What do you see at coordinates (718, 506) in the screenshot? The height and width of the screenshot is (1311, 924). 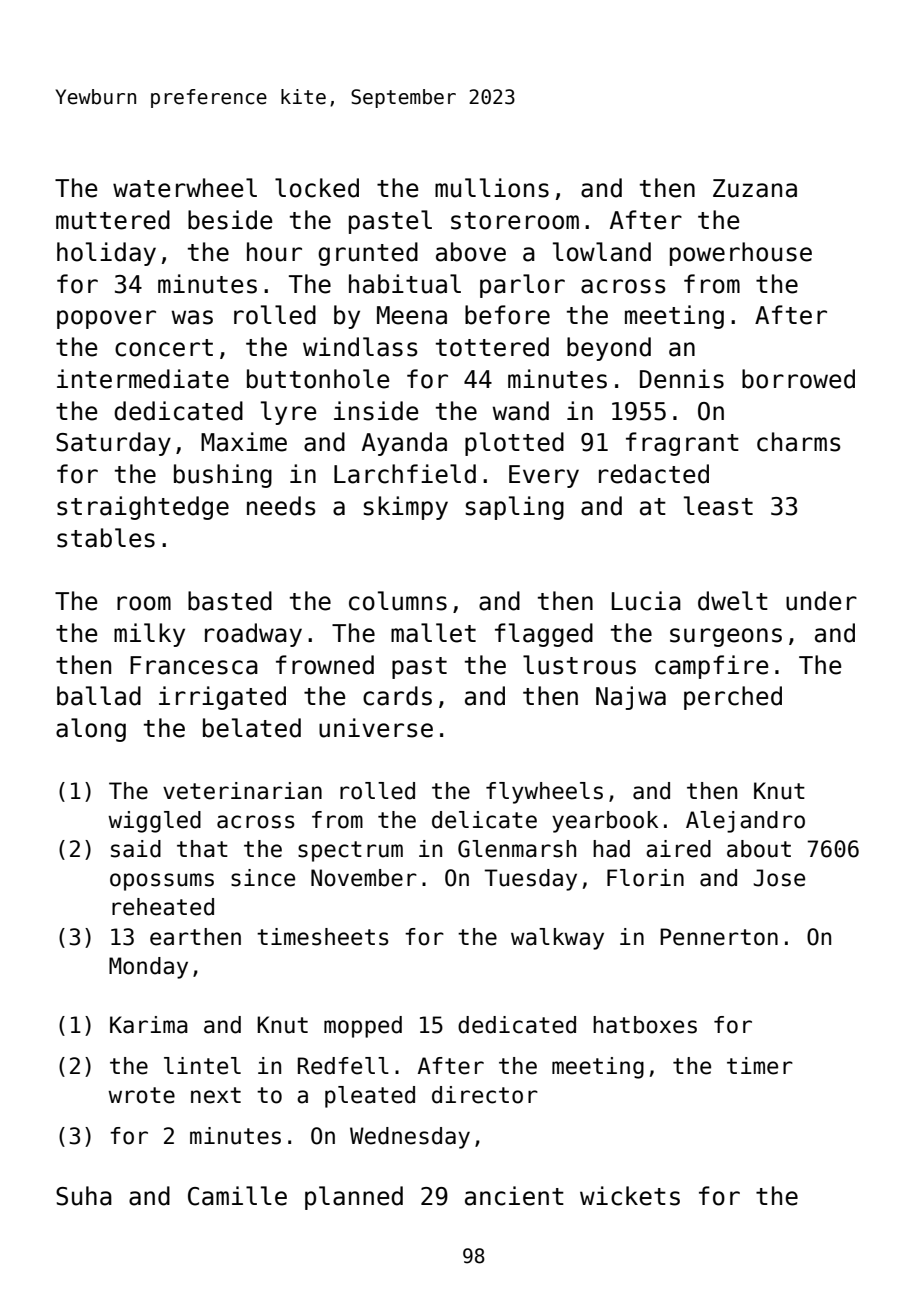 I see `least` at bounding box center [718, 506].
